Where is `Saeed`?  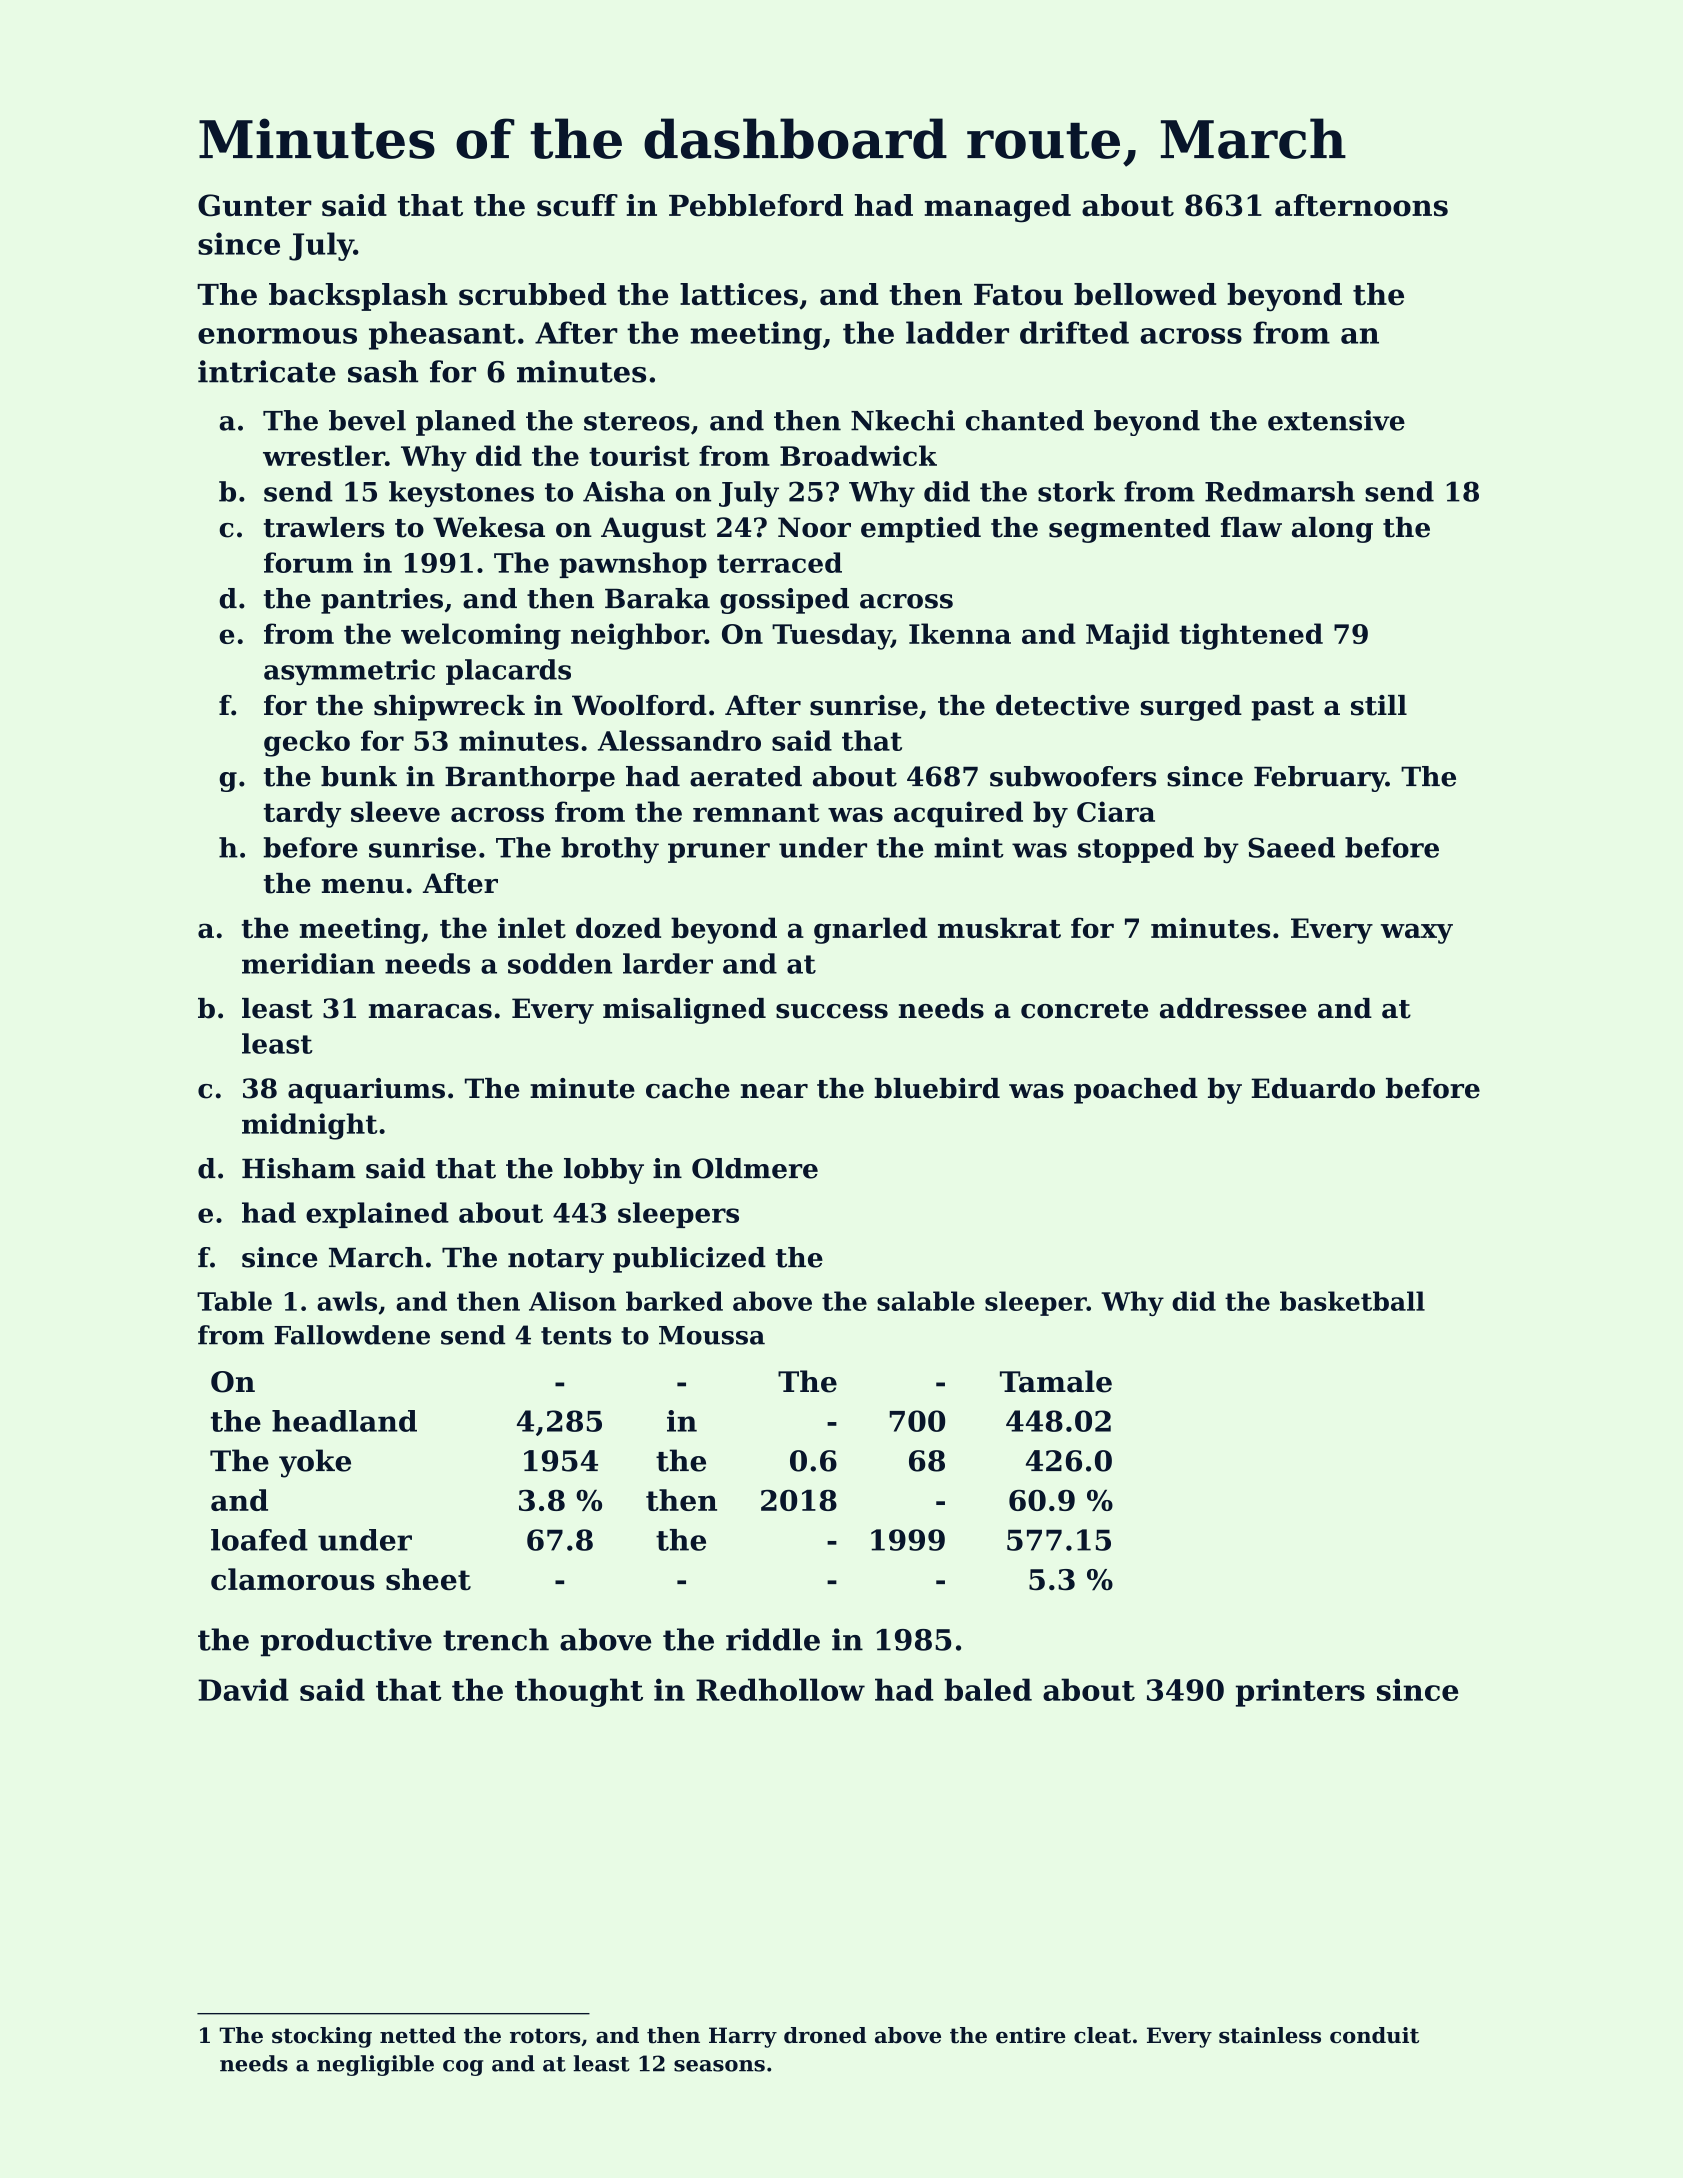
Saeed is located at coordinates (1291, 847).
